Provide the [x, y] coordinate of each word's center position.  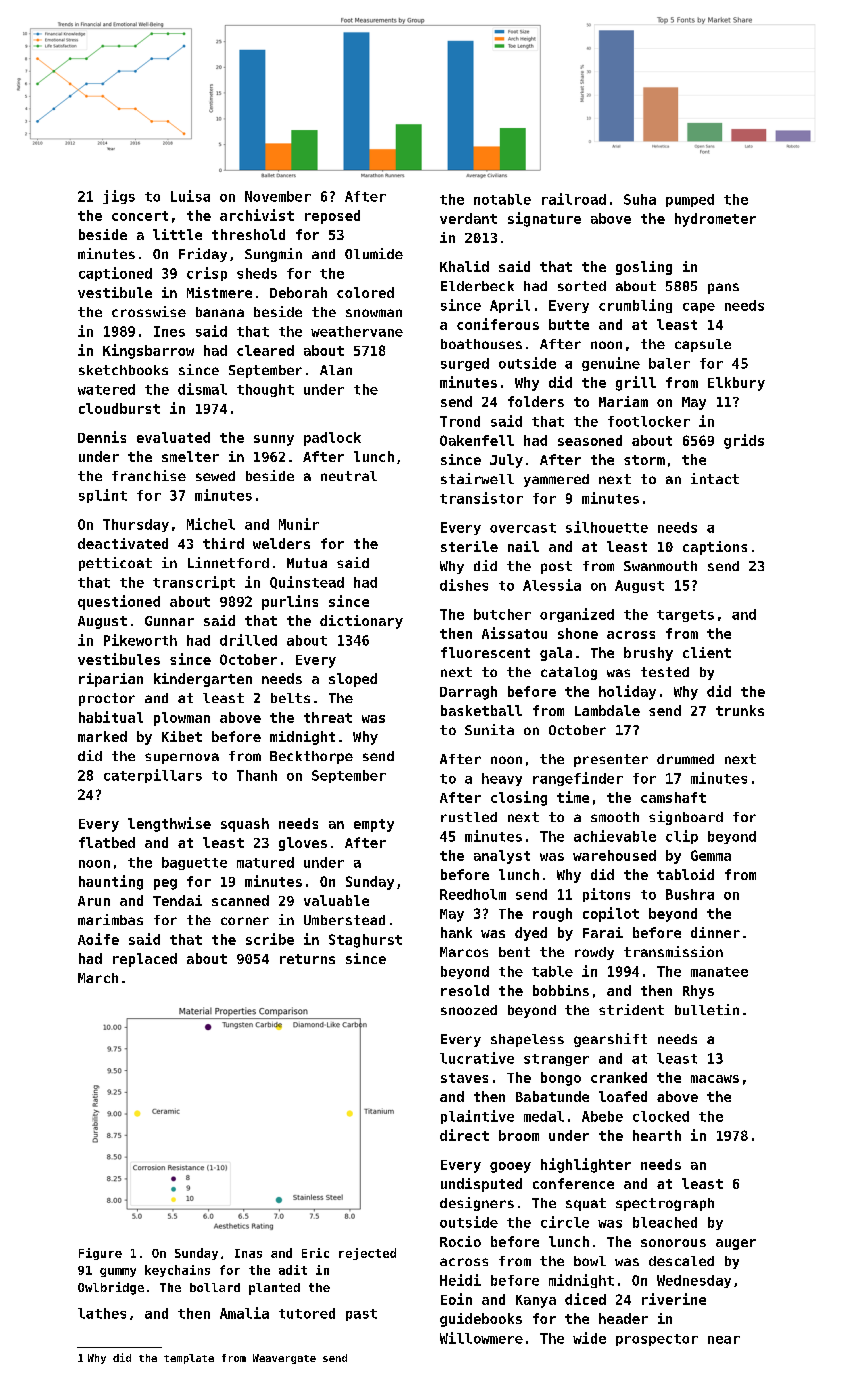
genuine [611, 364]
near [724, 1340]
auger [736, 1244]
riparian [111, 680]
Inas [248, 1253]
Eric [315, 1253]
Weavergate [284, 1359]
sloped [353, 680]
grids [744, 441]
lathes [102, 1313]
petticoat [115, 564]
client [707, 652]
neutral [349, 476]
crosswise [149, 311]
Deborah [298, 292]
